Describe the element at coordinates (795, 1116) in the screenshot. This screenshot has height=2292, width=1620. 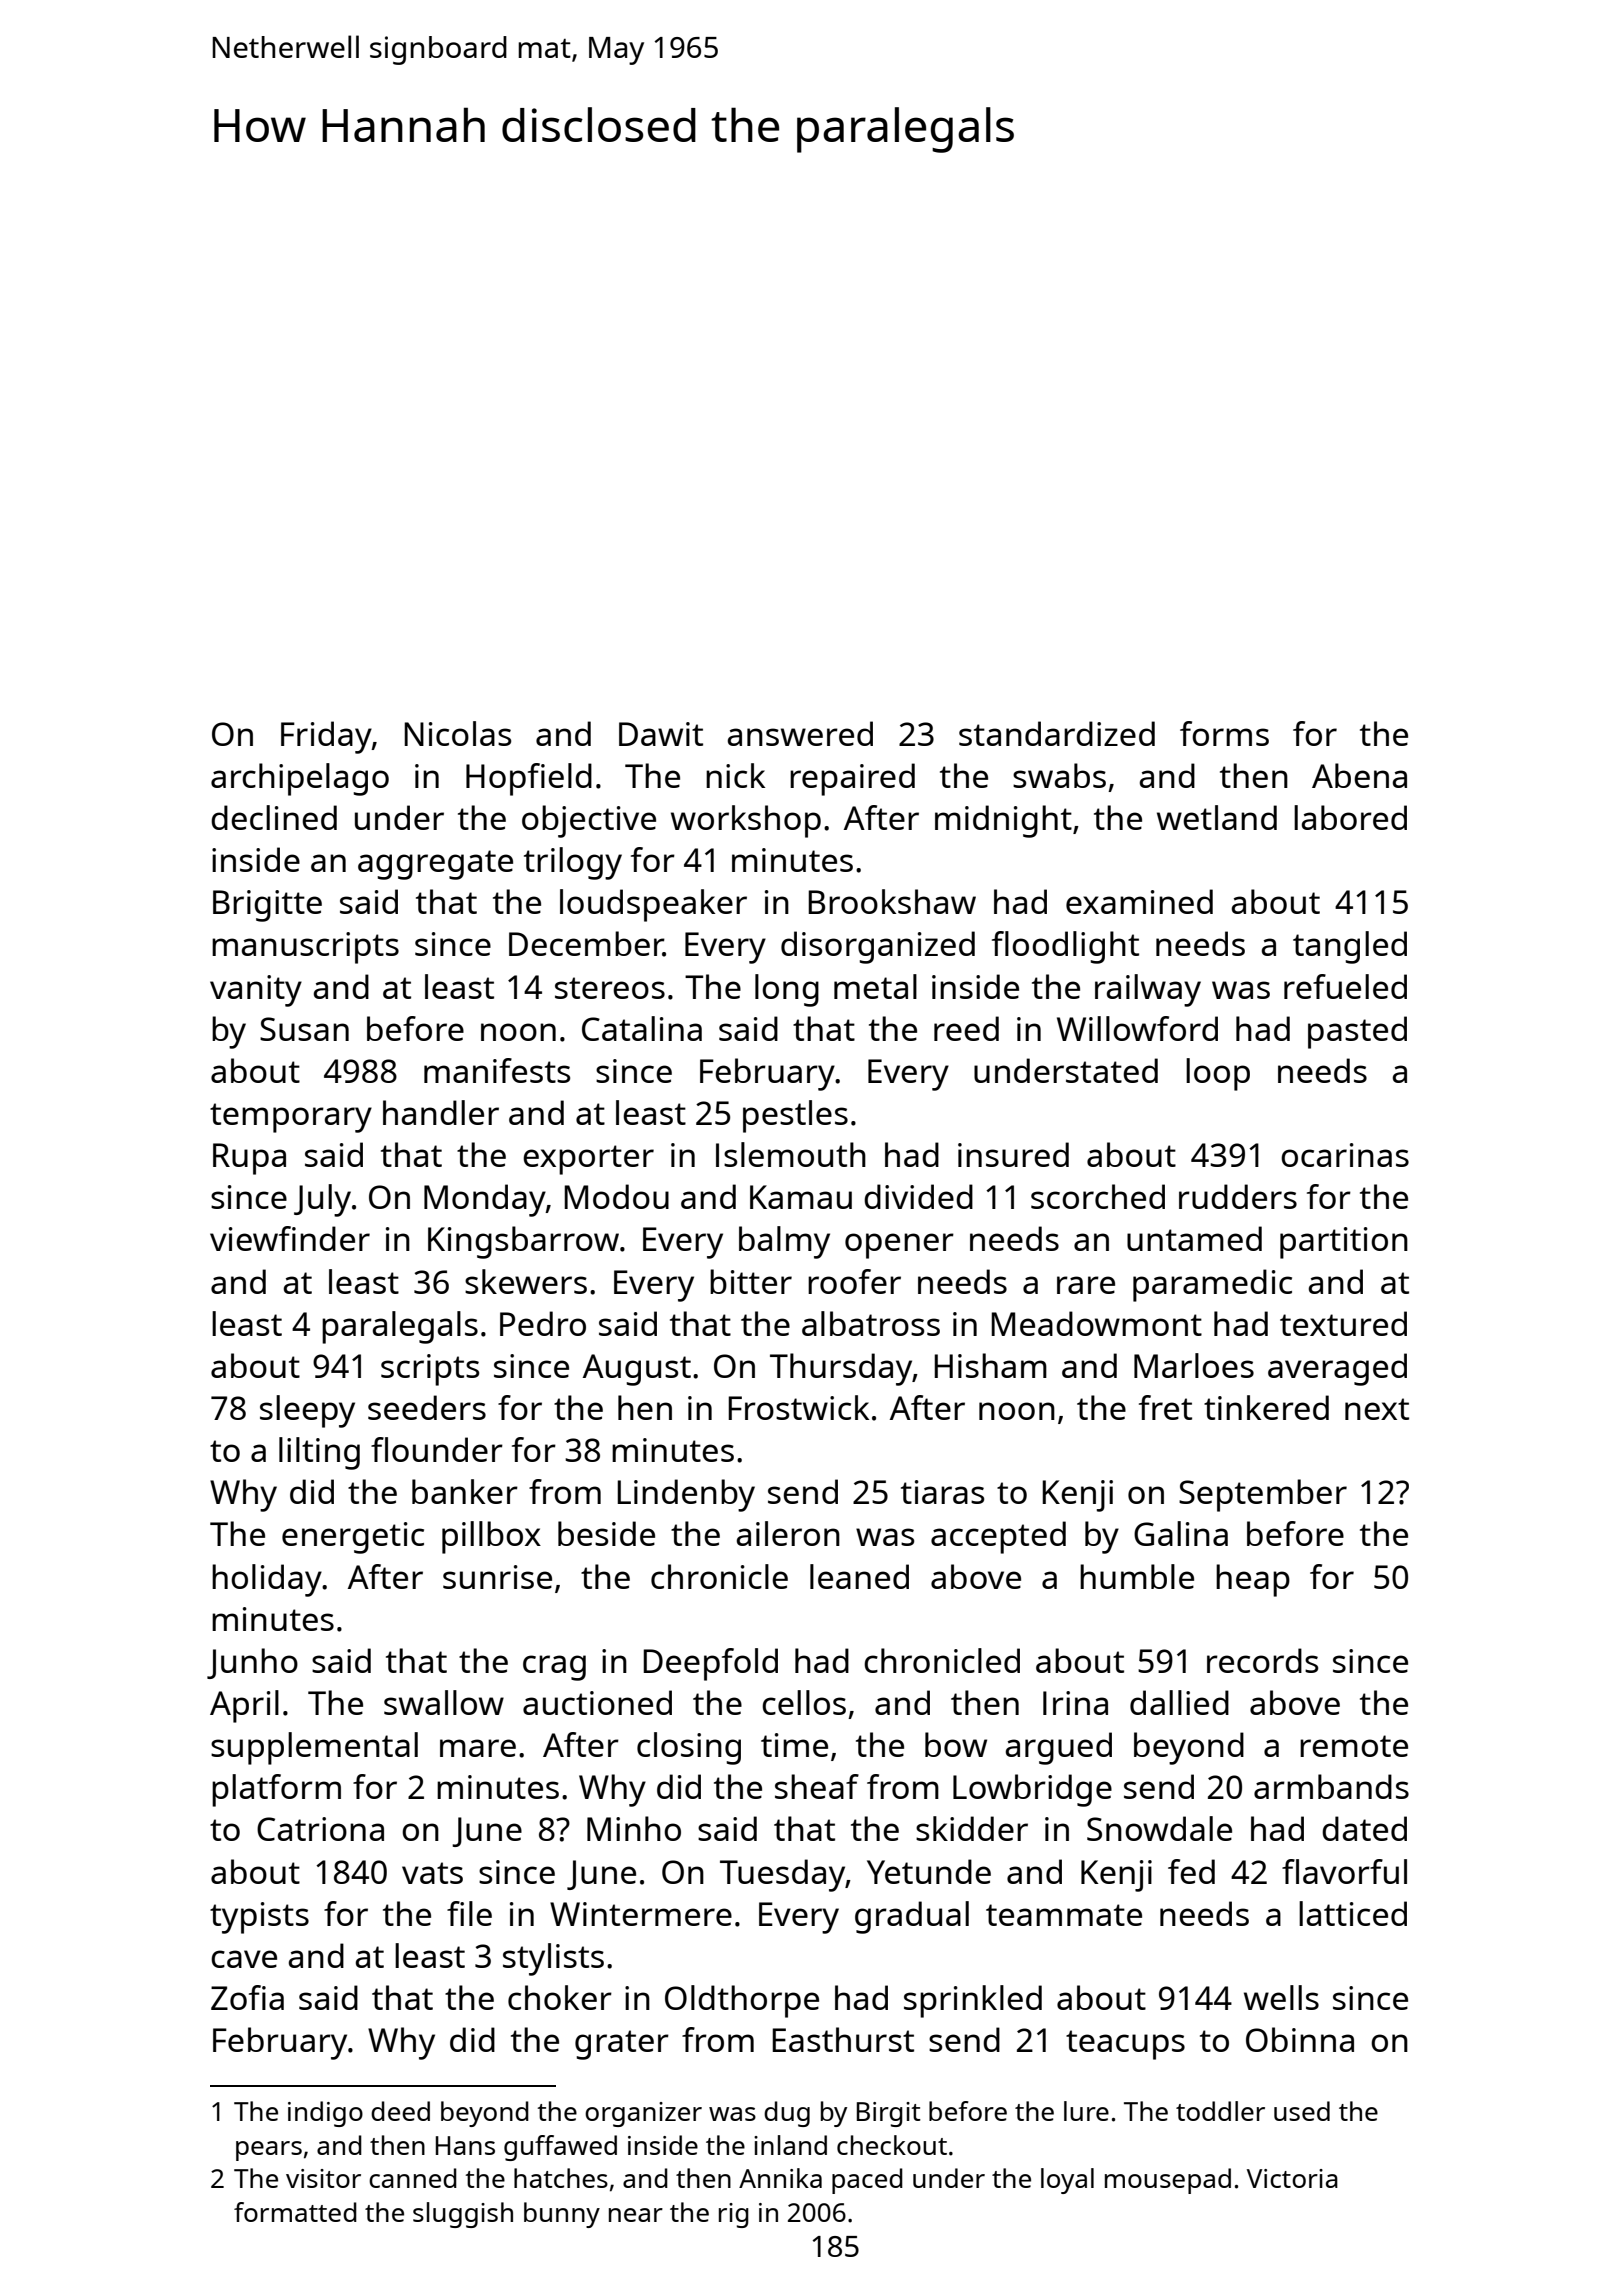
I see `pestles` at that location.
